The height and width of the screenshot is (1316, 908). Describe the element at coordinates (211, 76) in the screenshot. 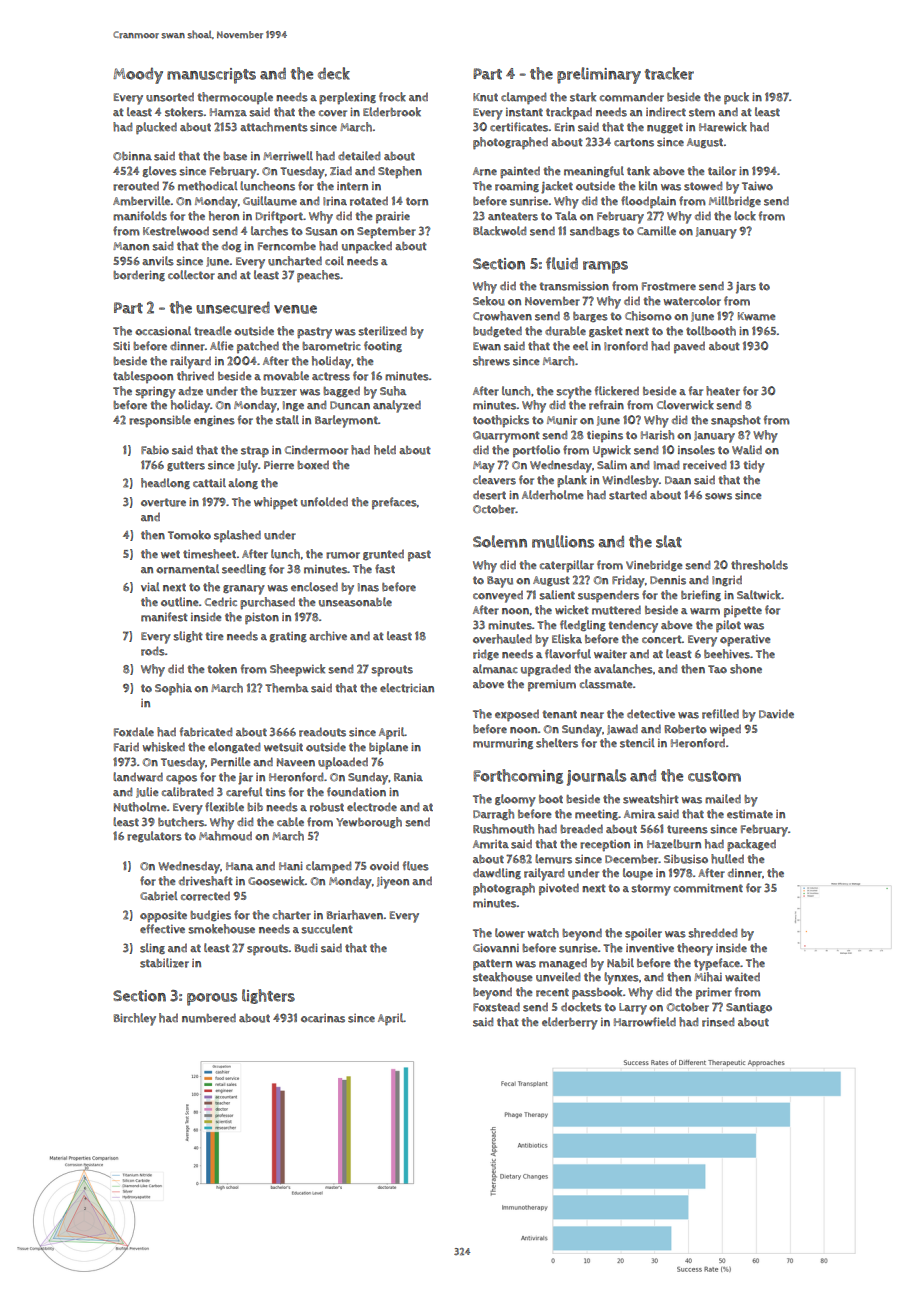

I see `manuscripts` at that location.
